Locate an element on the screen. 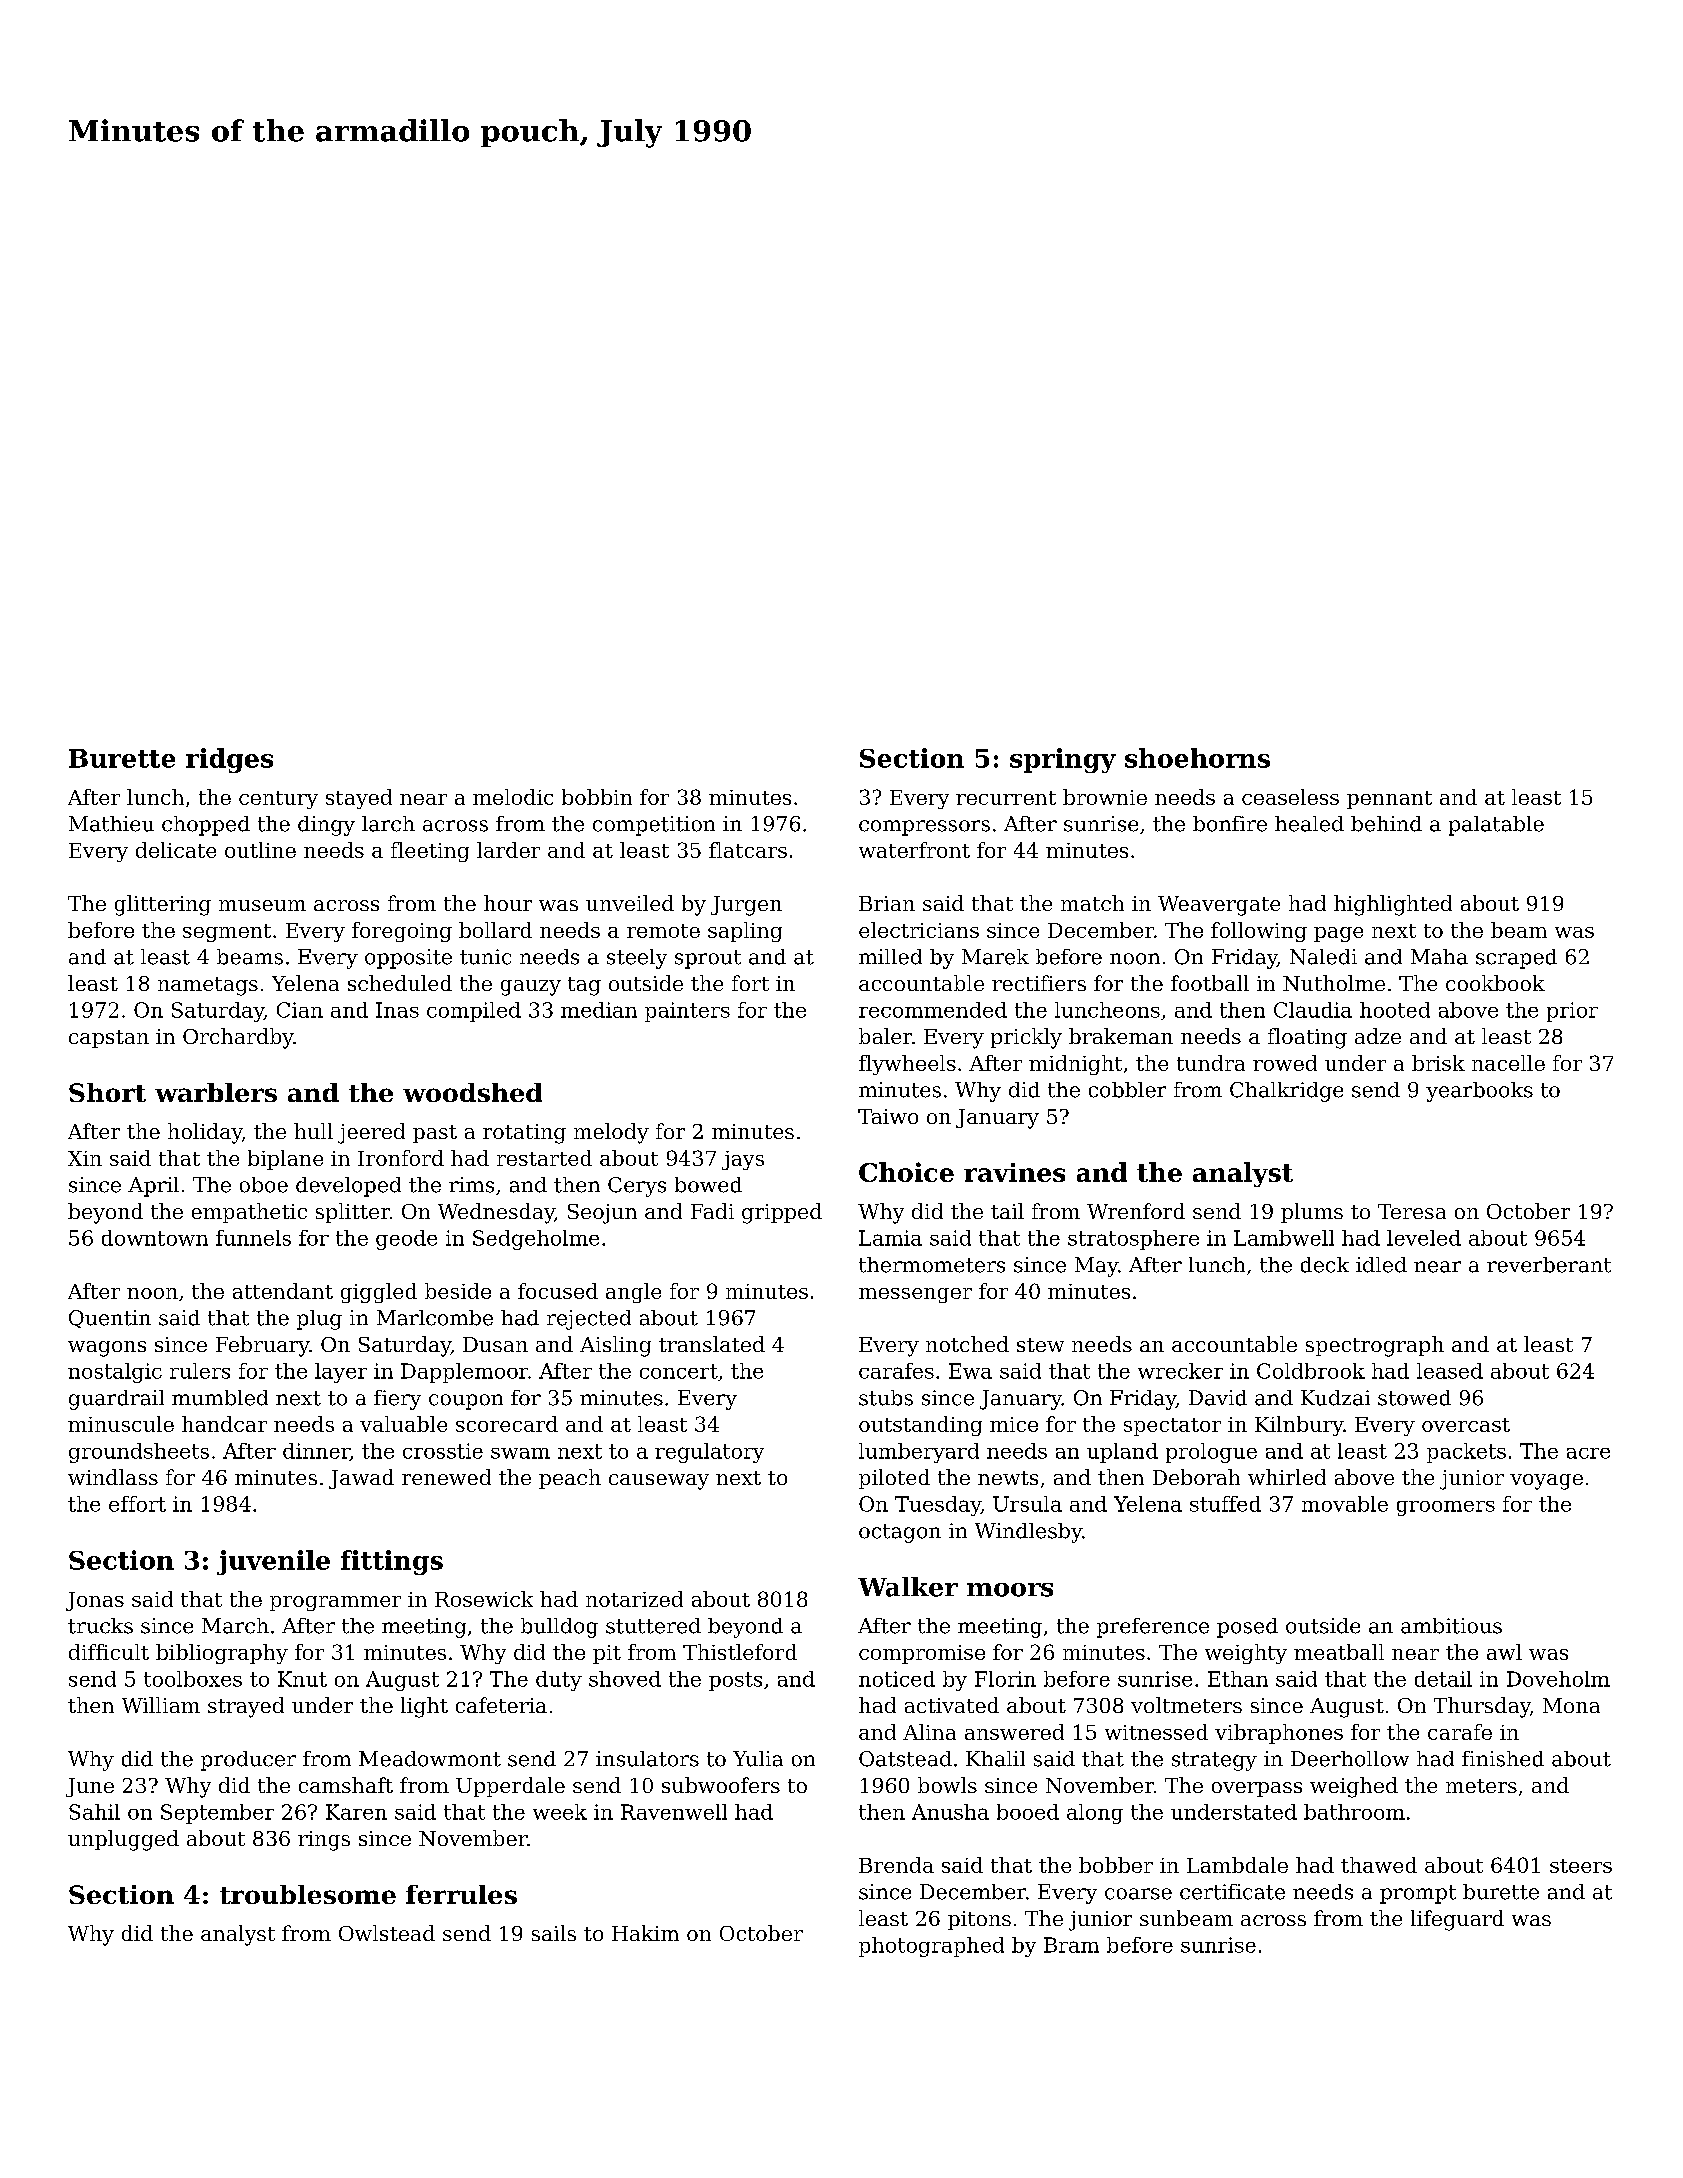 Image resolution: width=1683 pixels, height=2178 pixels. Hakim is located at coordinates (645, 1933).
